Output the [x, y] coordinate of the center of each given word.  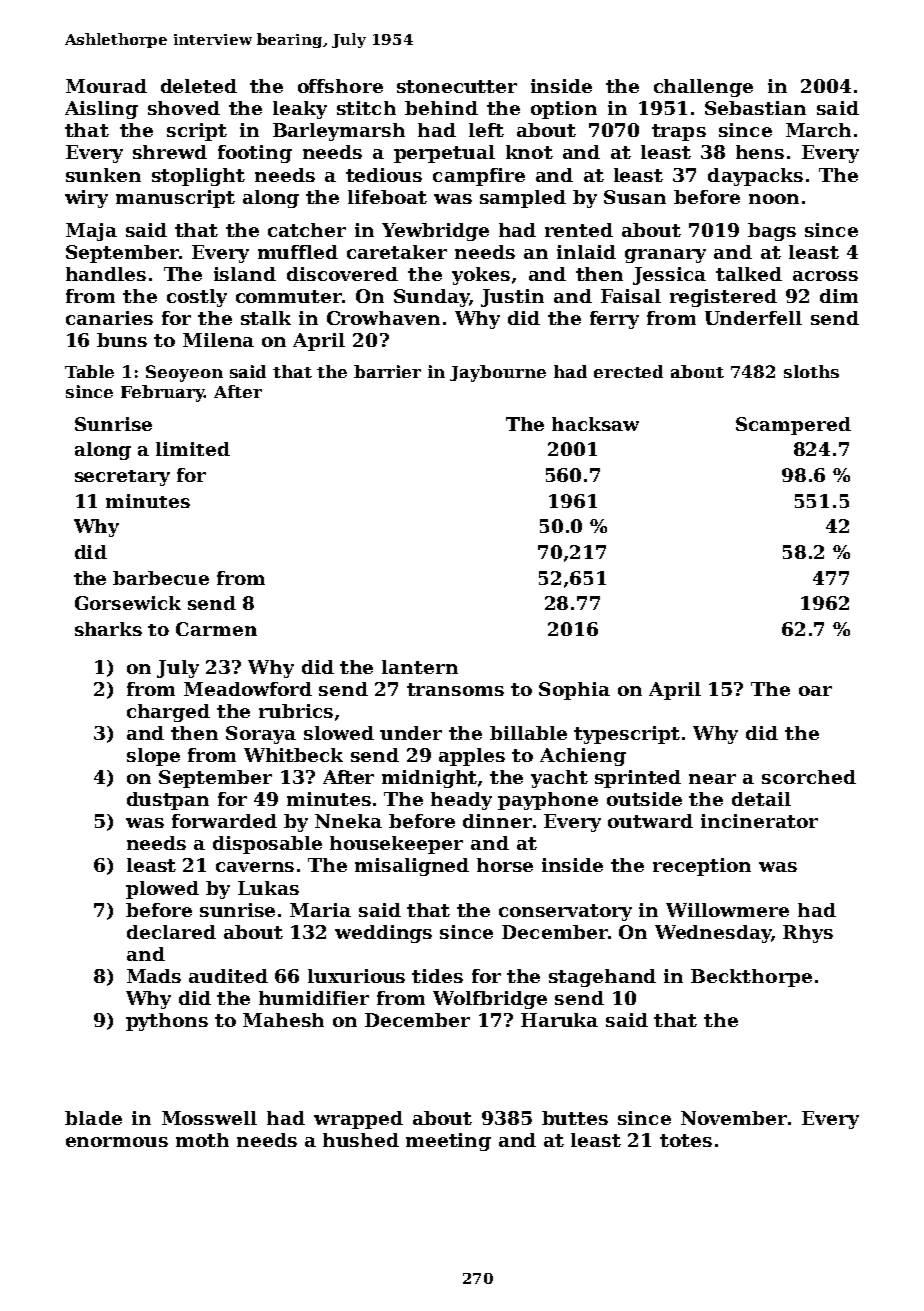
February [162, 393]
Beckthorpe [751, 978]
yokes [481, 276]
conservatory [565, 912]
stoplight [198, 177]
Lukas [268, 888]
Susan [635, 197]
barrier [387, 371]
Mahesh [283, 1020]
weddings [383, 934]
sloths [811, 371]
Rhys [808, 934]
